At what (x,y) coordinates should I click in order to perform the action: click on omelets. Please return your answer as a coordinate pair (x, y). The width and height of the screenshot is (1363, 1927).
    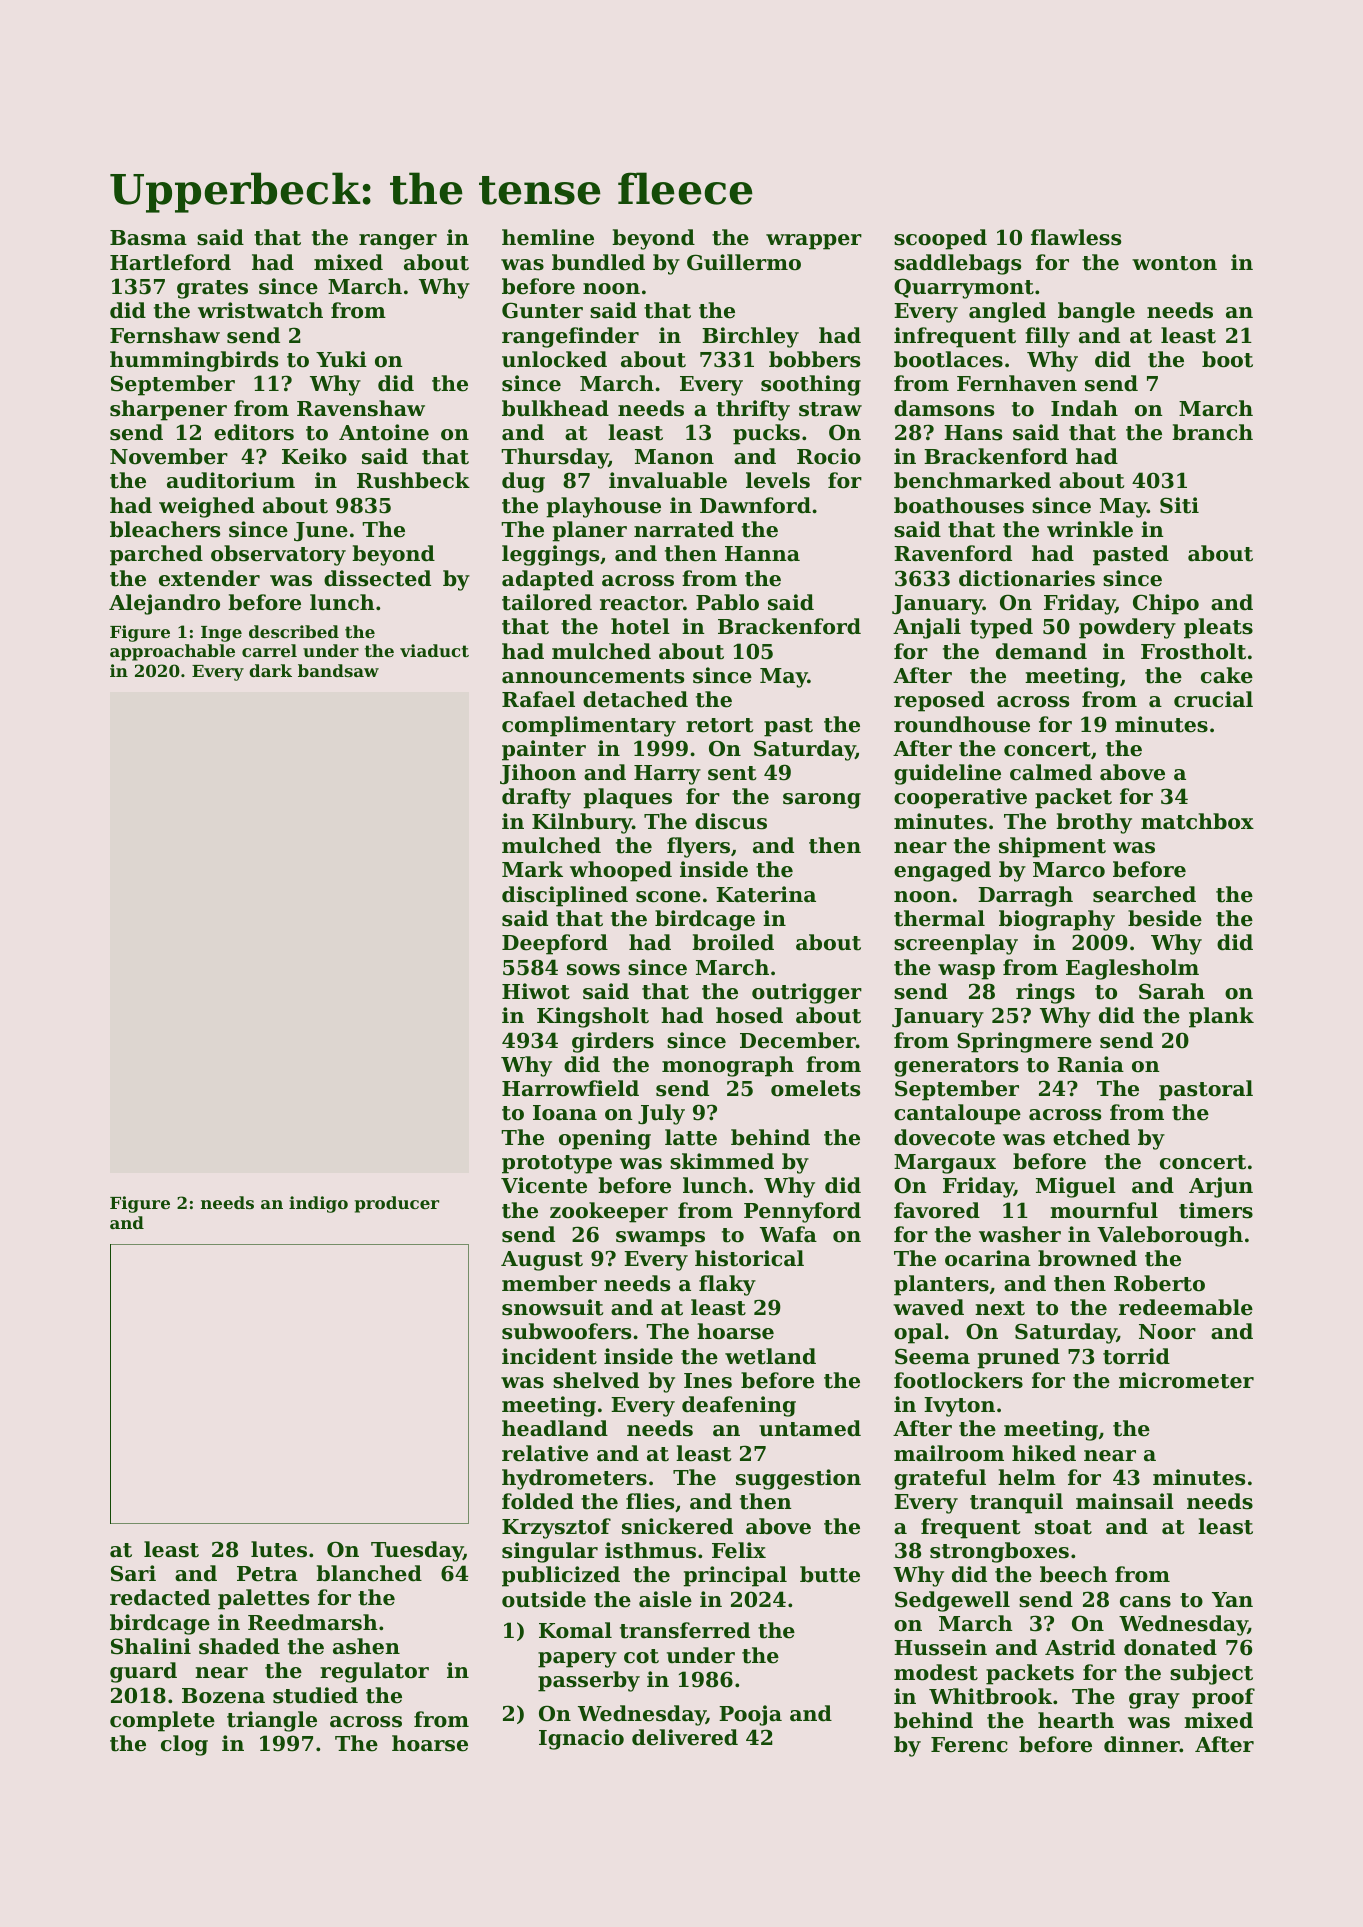
    Looking at the image, I should click on (815, 1088).
